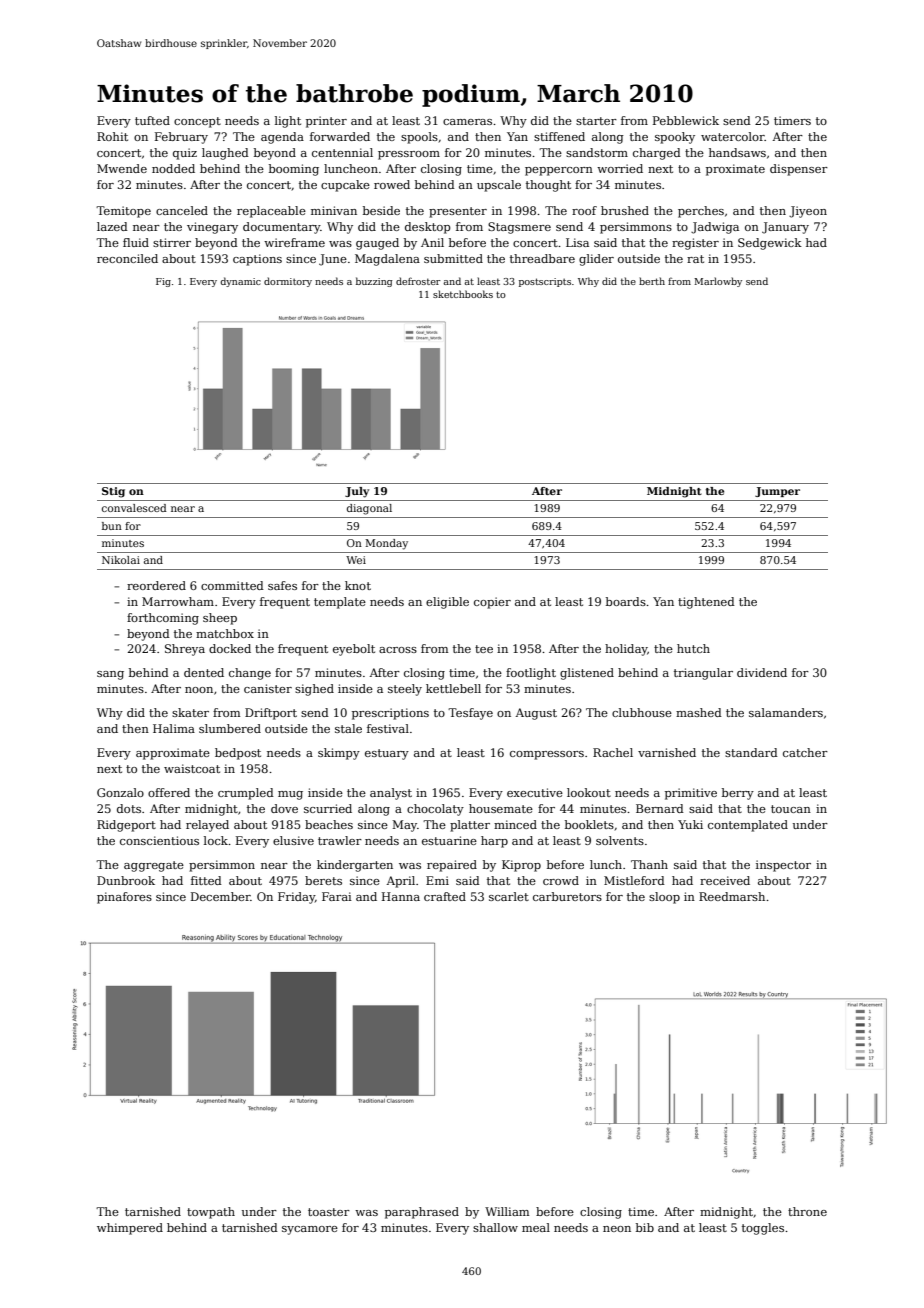 The width and height of the screenshot is (924, 1308). Describe the element at coordinates (467, 122) in the screenshot. I see `cameras` at that location.
